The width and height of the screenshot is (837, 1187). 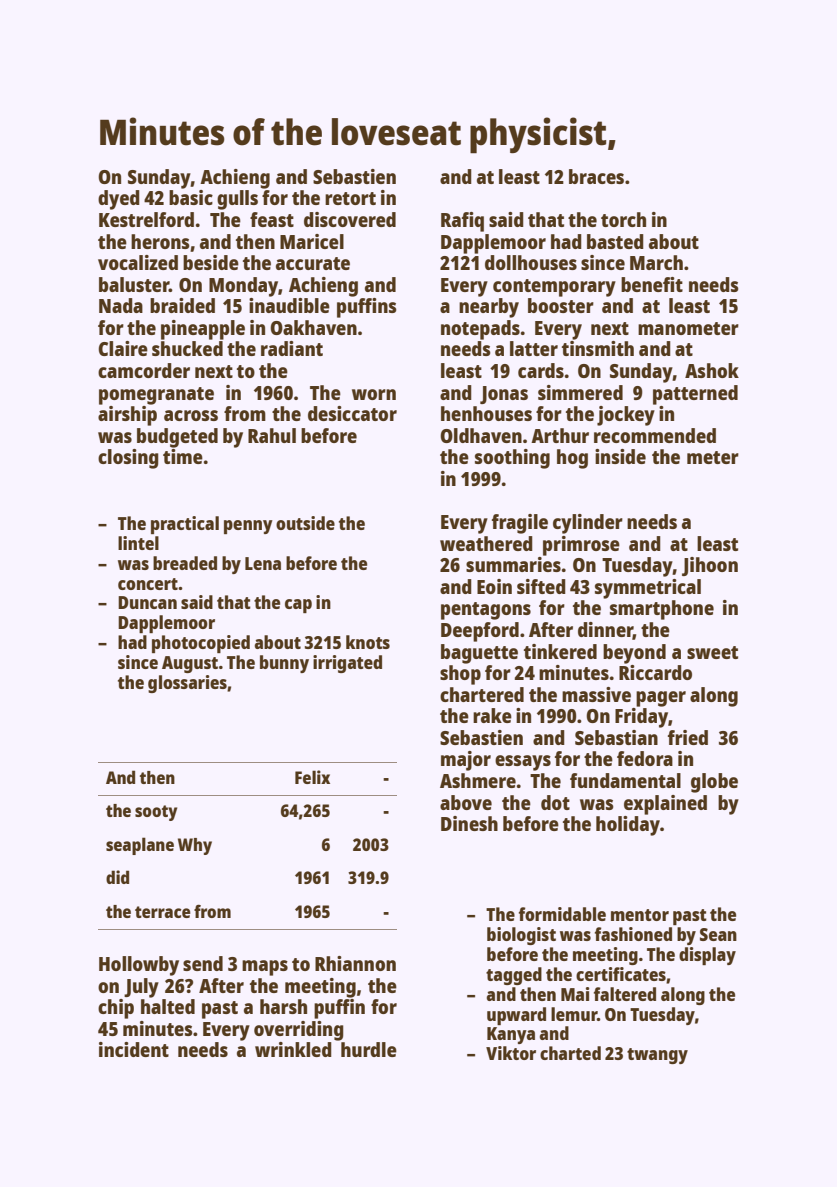 What do you see at coordinates (596, 694) in the screenshot?
I see `massive` at bounding box center [596, 694].
